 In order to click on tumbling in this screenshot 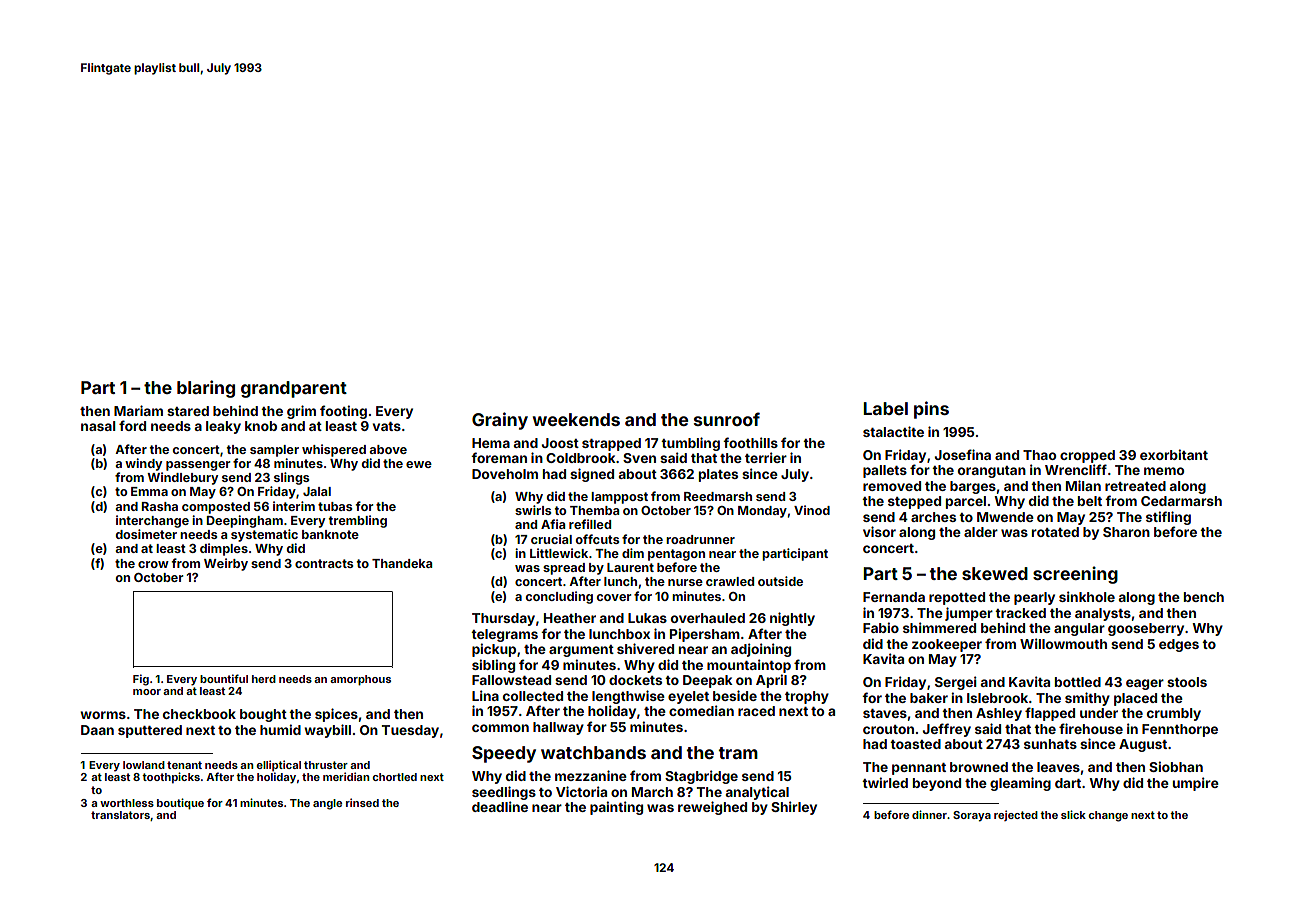, I will do `click(690, 444)`.
